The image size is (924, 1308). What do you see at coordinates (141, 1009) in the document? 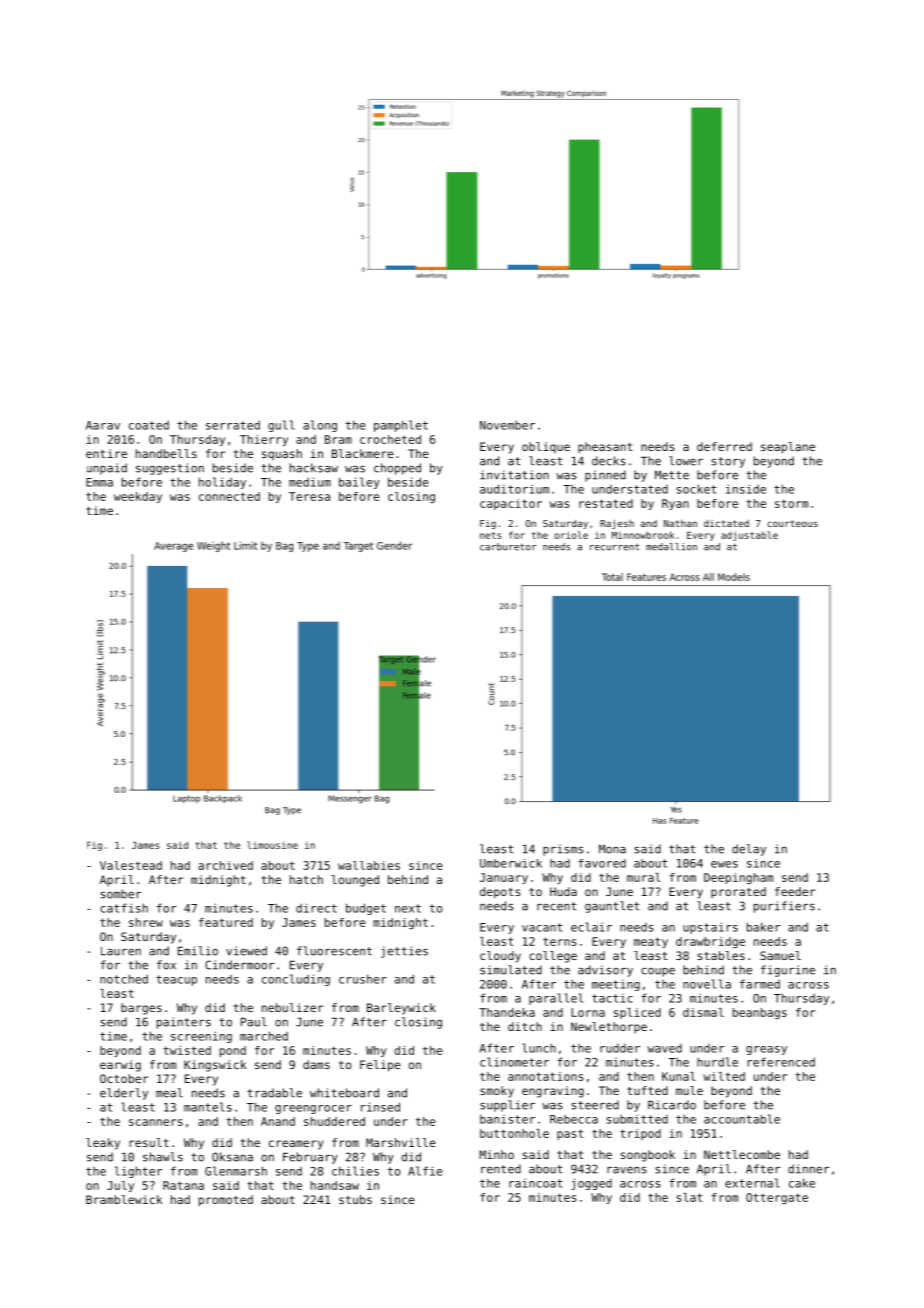
I see `barges` at bounding box center [141, 1009].
